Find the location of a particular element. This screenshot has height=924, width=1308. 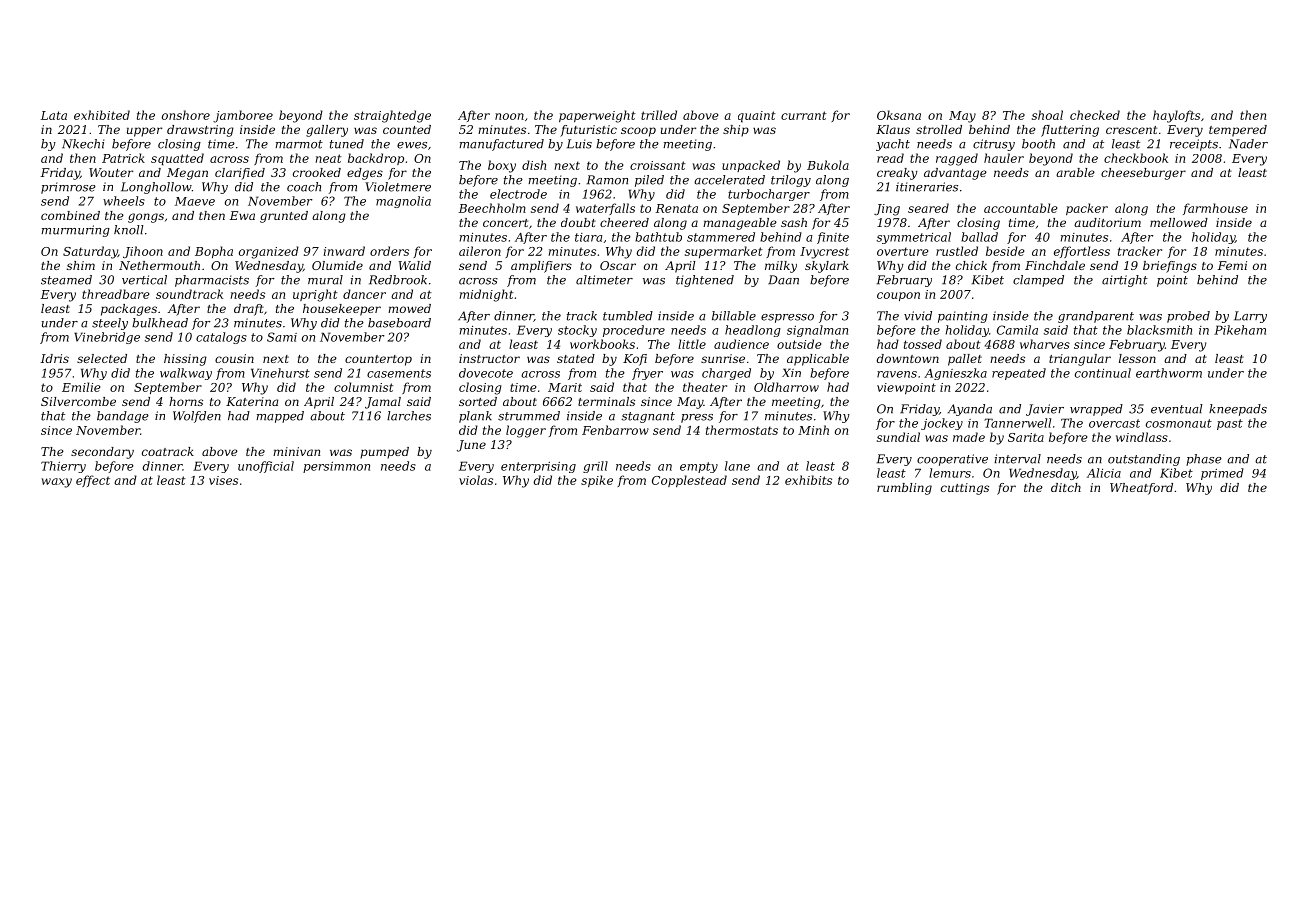

mapped is located at coordinates (280, 417).
